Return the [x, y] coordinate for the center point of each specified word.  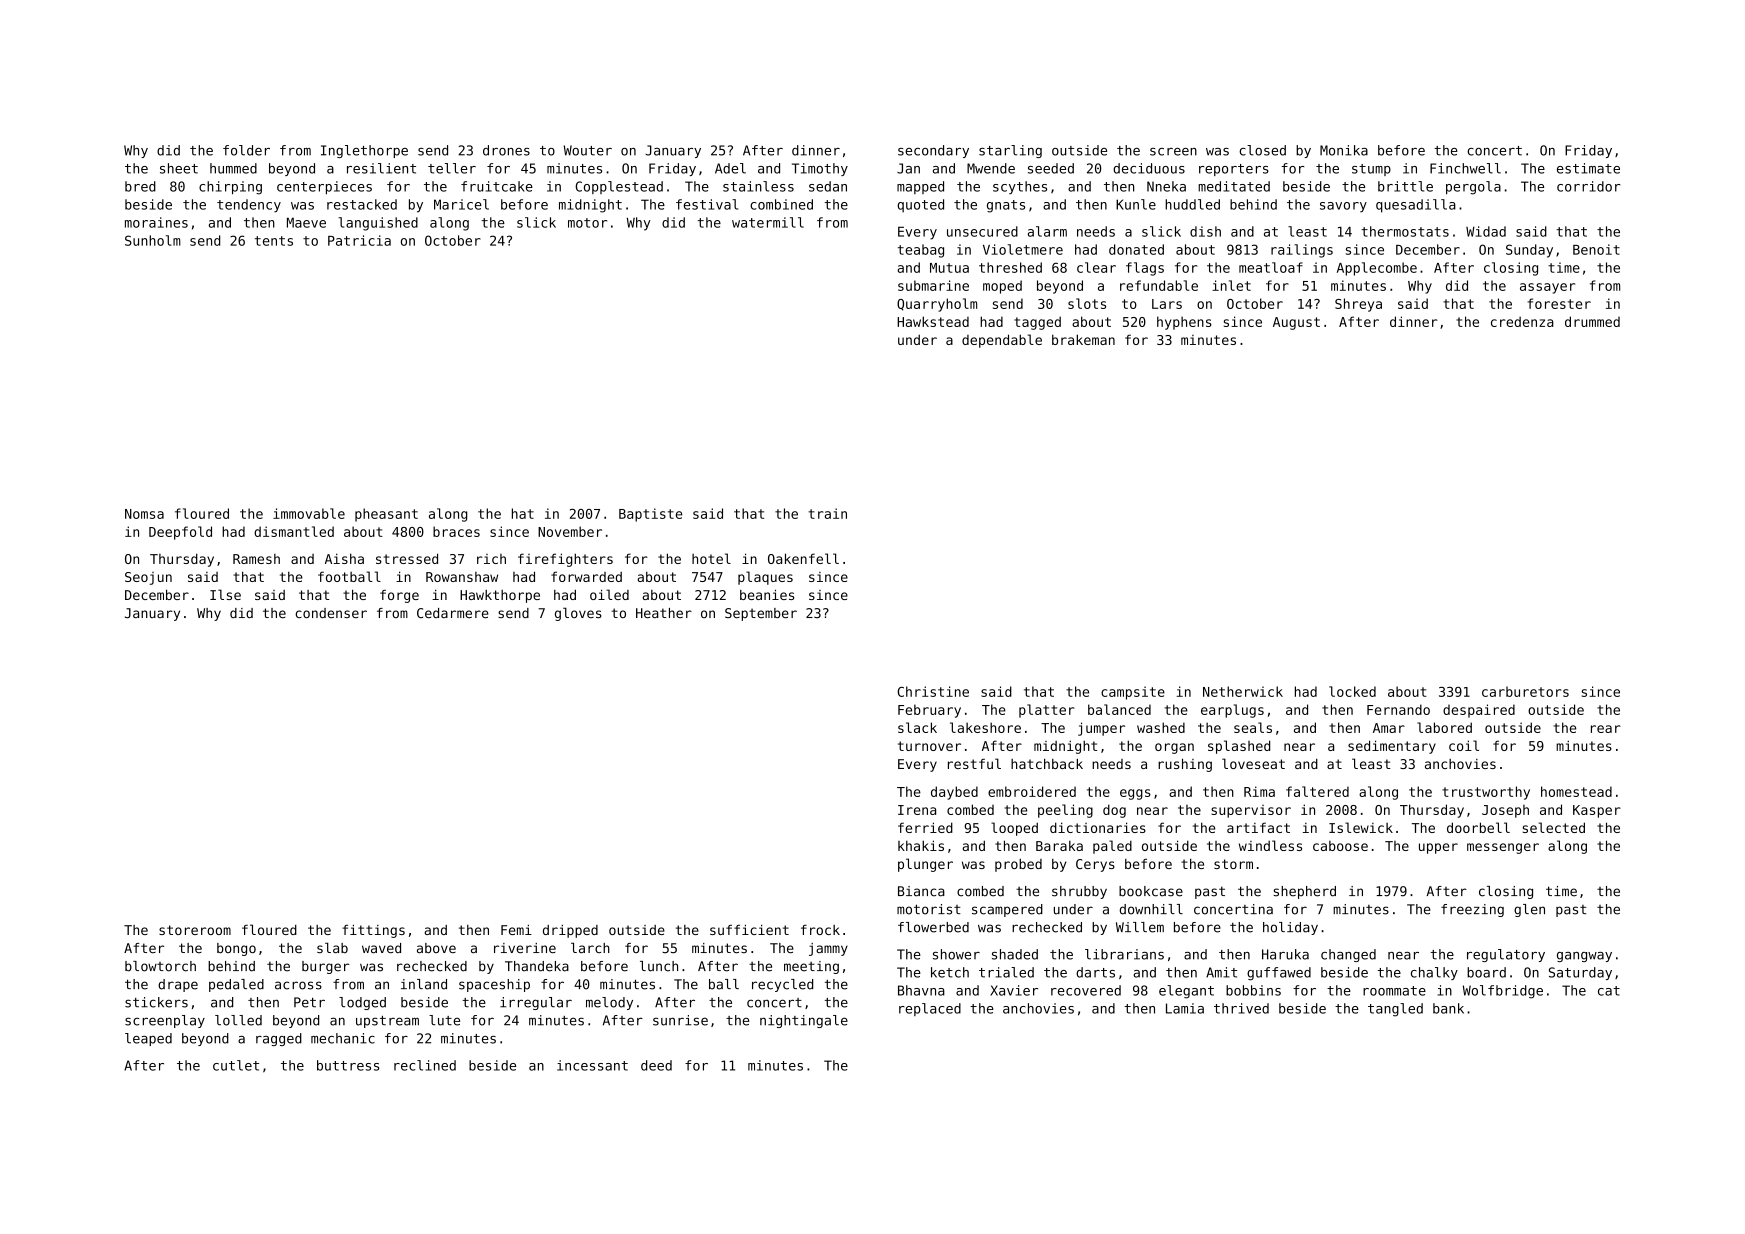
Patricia [359, 240]
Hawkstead [933, 321]
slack [917, 727]
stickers [156, 1002]
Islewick [1361, 827]
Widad [1486, 231]
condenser [331, 613]
